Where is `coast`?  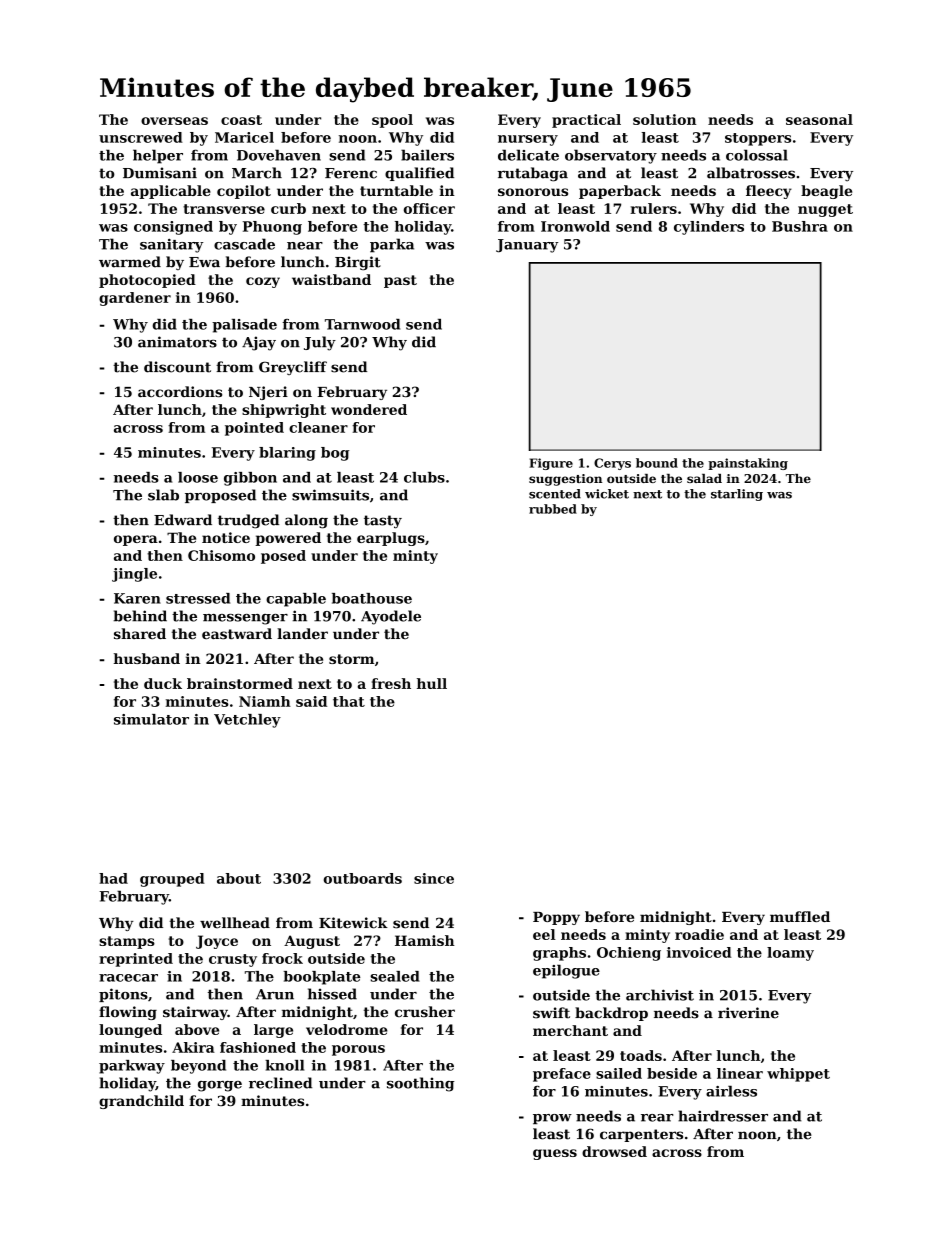 coast is located at coordinates (241, 120).
